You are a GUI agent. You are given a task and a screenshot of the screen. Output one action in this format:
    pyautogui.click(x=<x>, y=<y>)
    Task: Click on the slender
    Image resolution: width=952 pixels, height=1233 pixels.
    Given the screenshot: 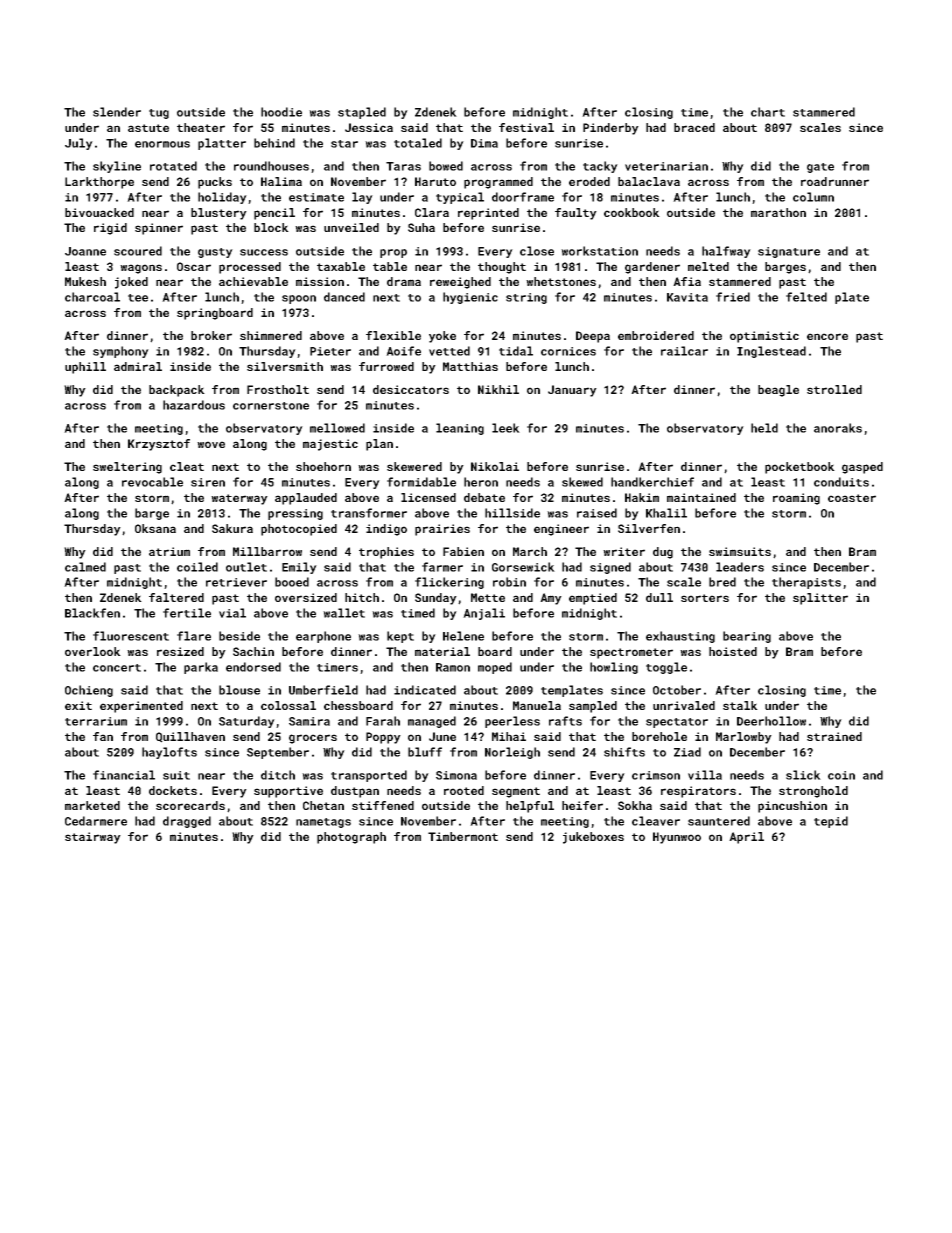 What is the action you would take?
    pyautogui.click(x=117, y=112)
